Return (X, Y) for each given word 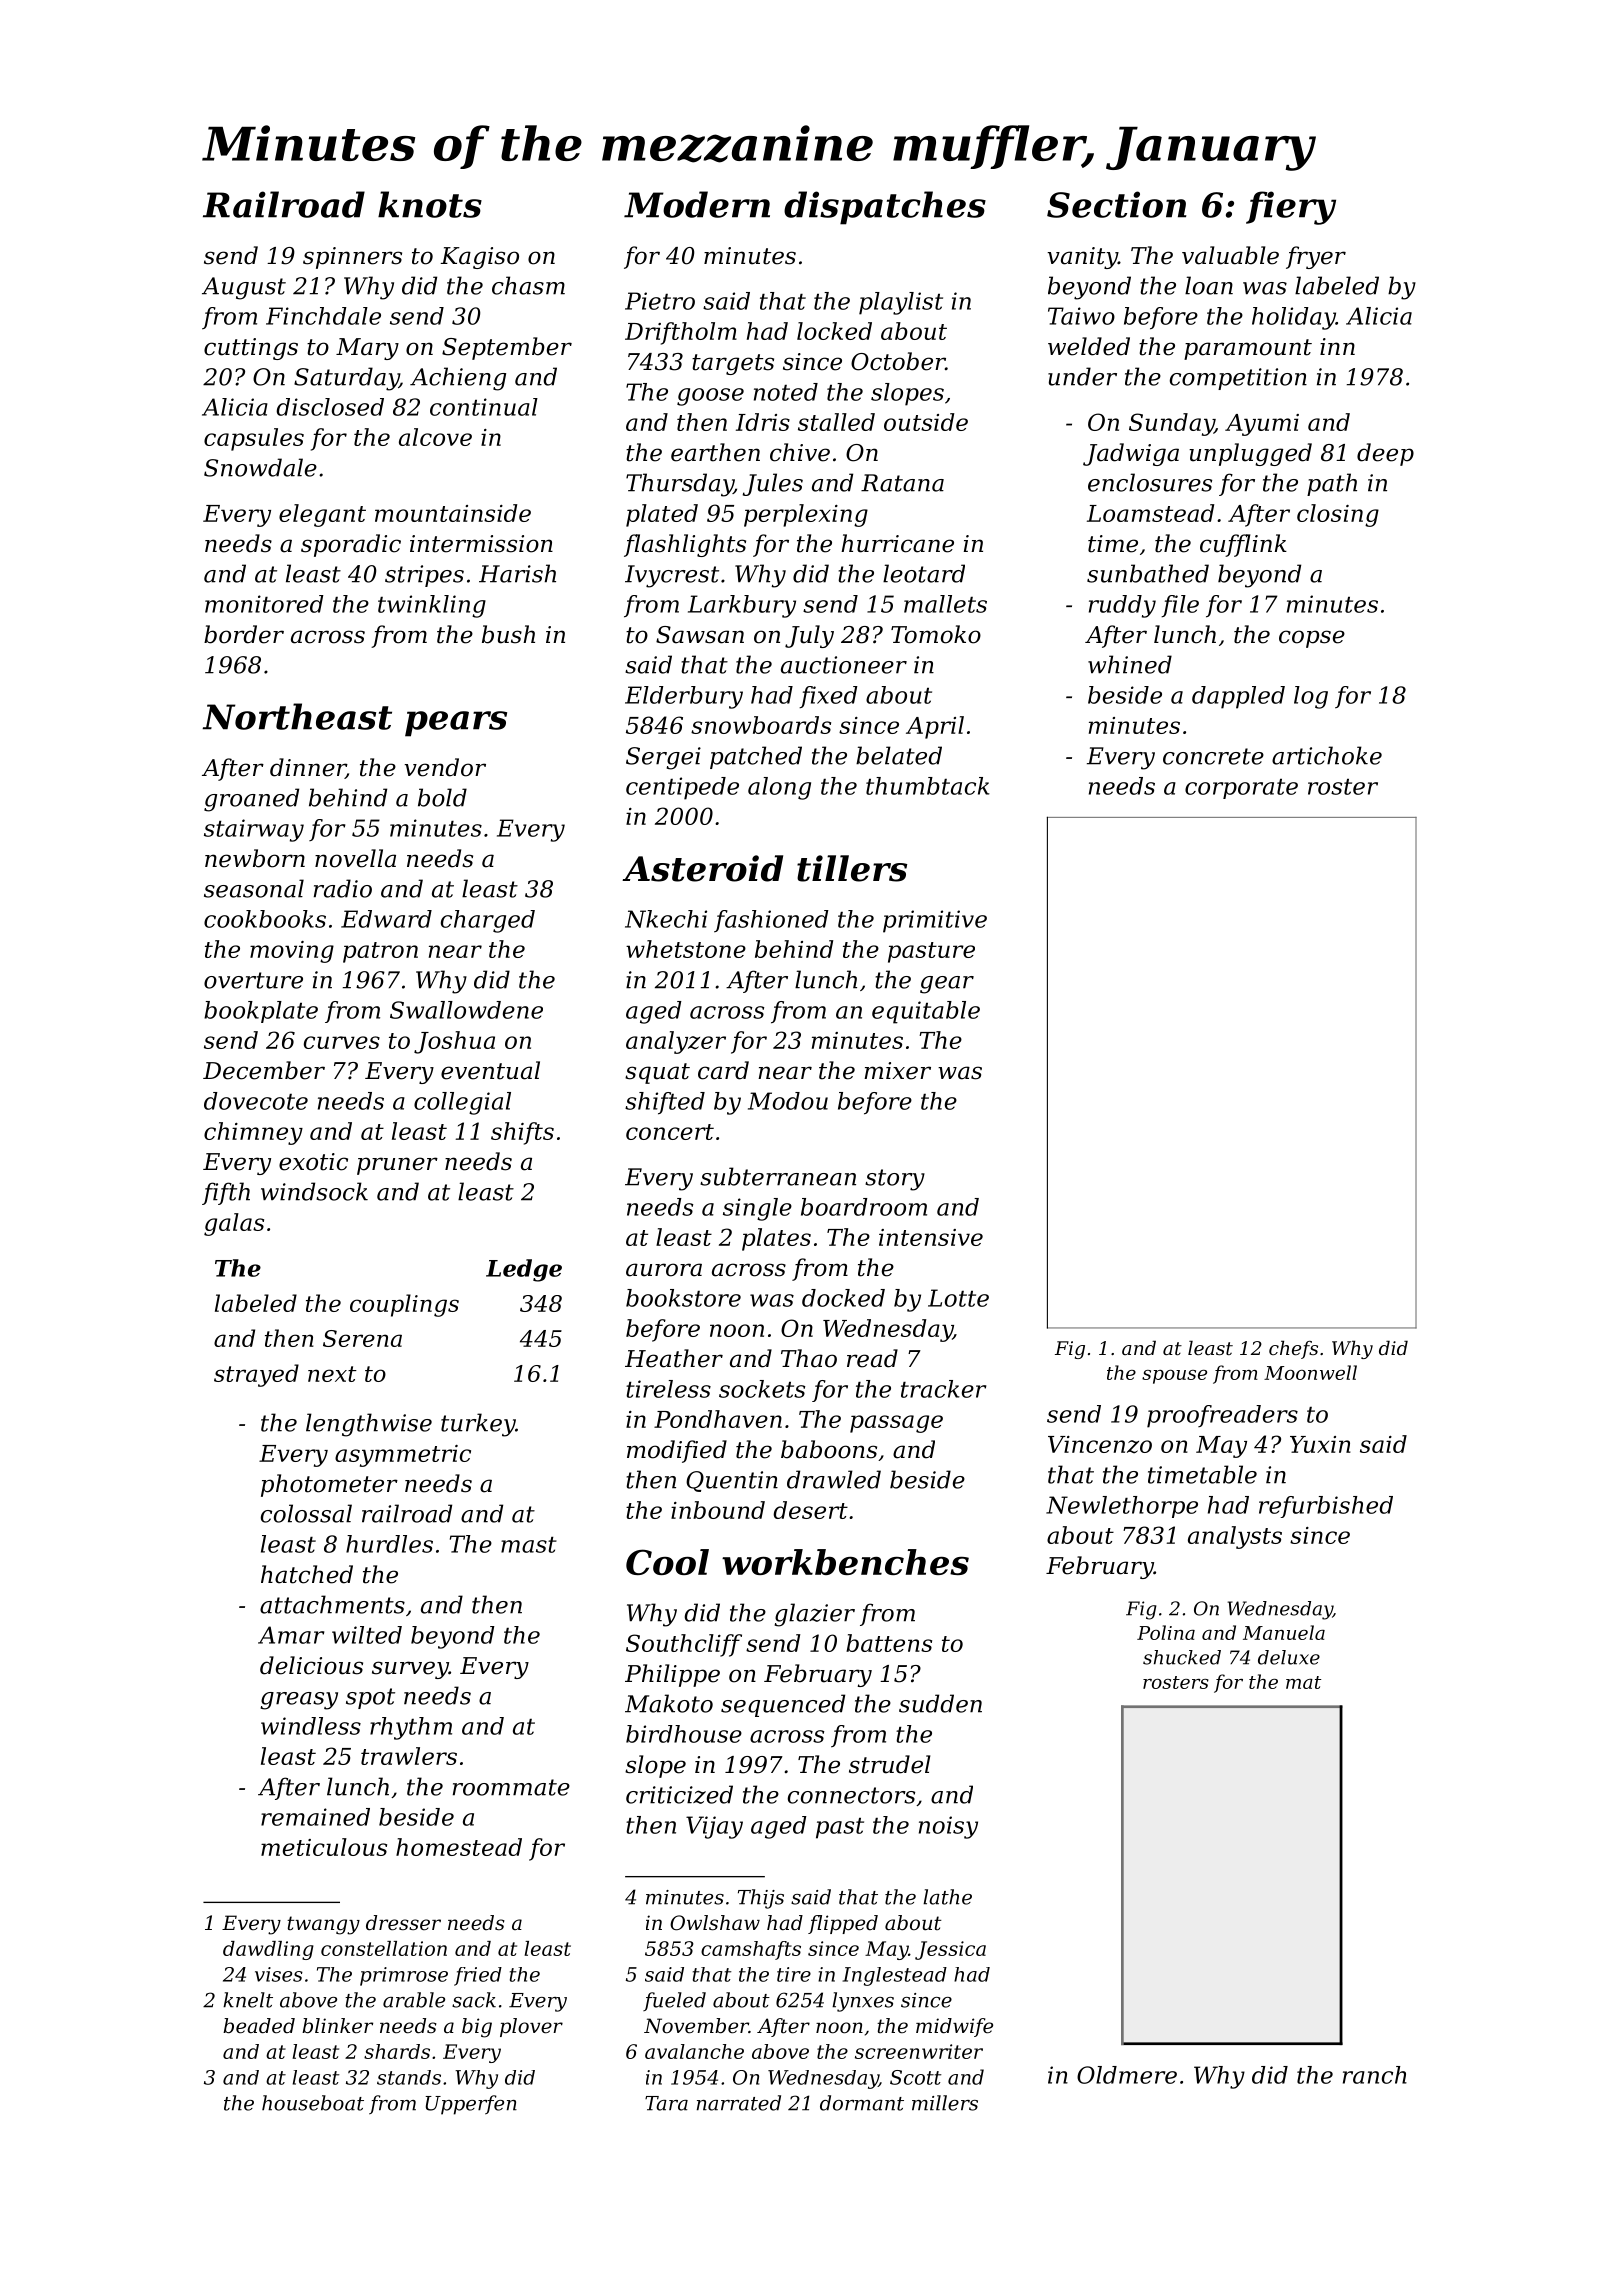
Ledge (524, 1270)
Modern (697, 204)
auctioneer (844, 665)
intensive (931, 1237)
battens (889, 1643)
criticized (679, 1794)
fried (478, 1976)
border (244, 634)
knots (430, 204)
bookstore (683, 1298)
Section (1117, 204)
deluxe (1289, 1657)
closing (1338, 515)
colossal (306, 1513)
